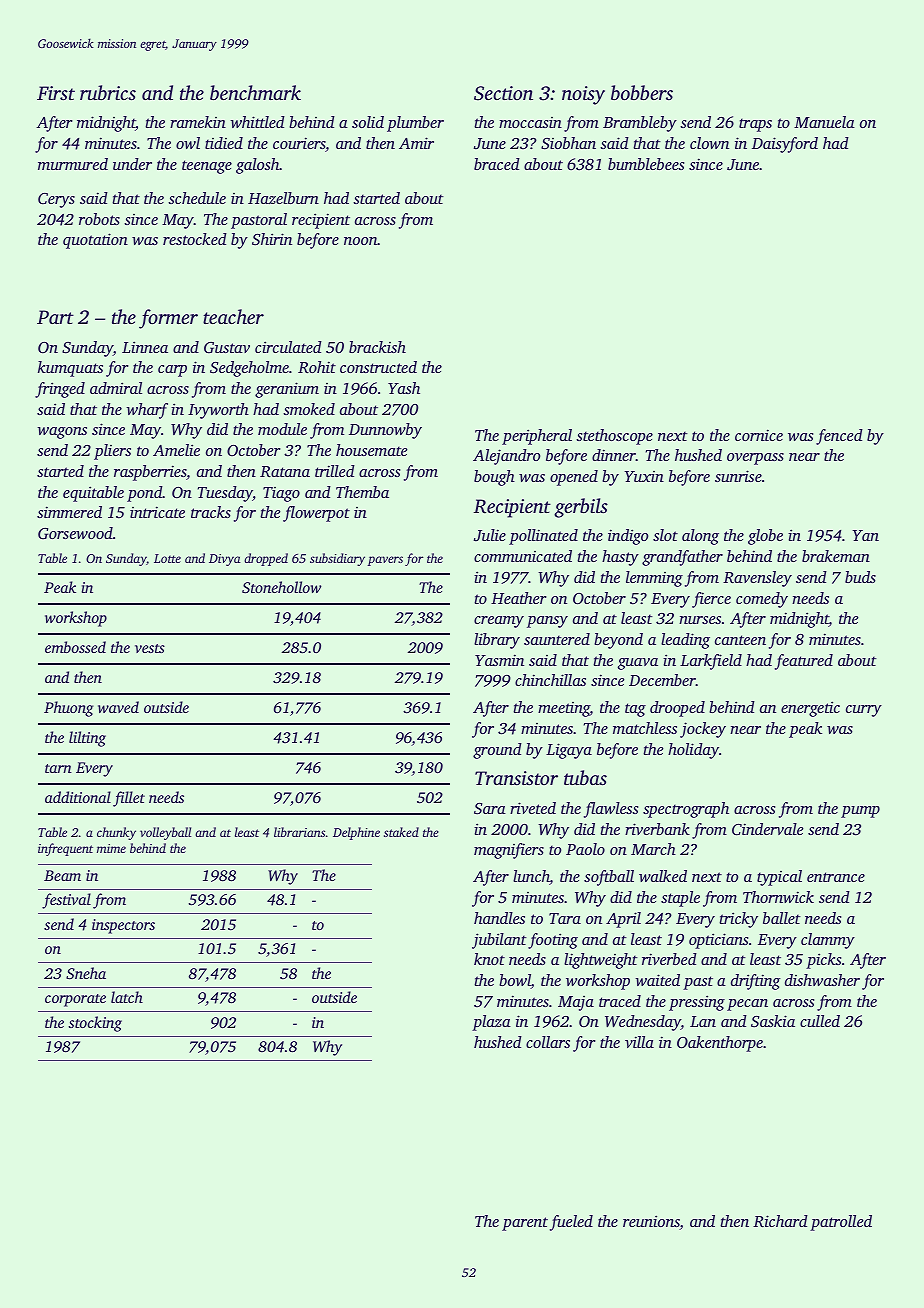 This screenshot has width=924, height=1308. I want to click on entrance, so click(836, 877).
